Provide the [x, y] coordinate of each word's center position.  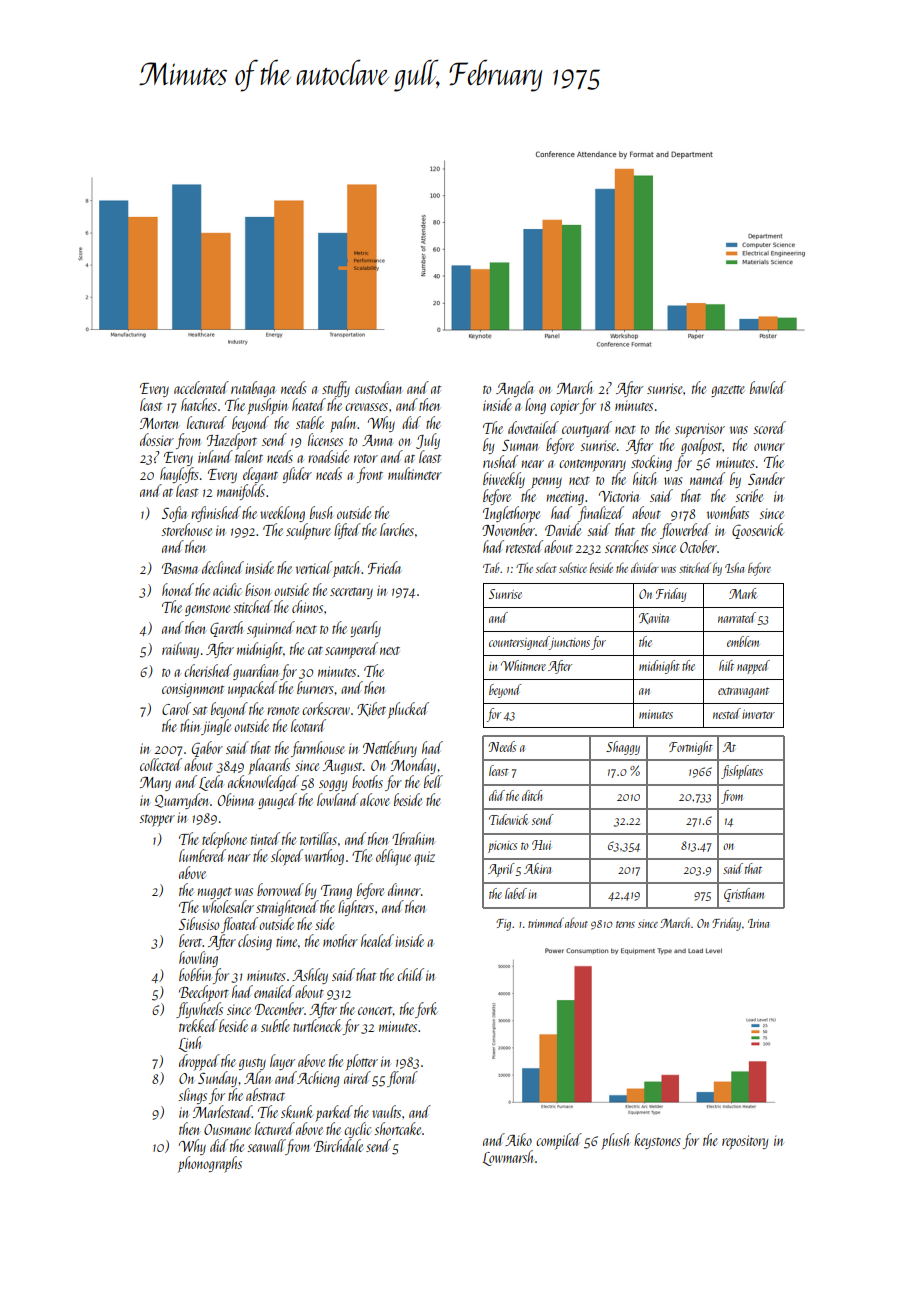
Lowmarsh [508, 1158]
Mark [743, 593]
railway [180, 650]
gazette [728, 391]
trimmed [546, 922]
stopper [157, 820]
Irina [758, 923]
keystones [657, 1141]
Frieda [384, 567]
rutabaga [253, 389]
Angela [514, 389]
